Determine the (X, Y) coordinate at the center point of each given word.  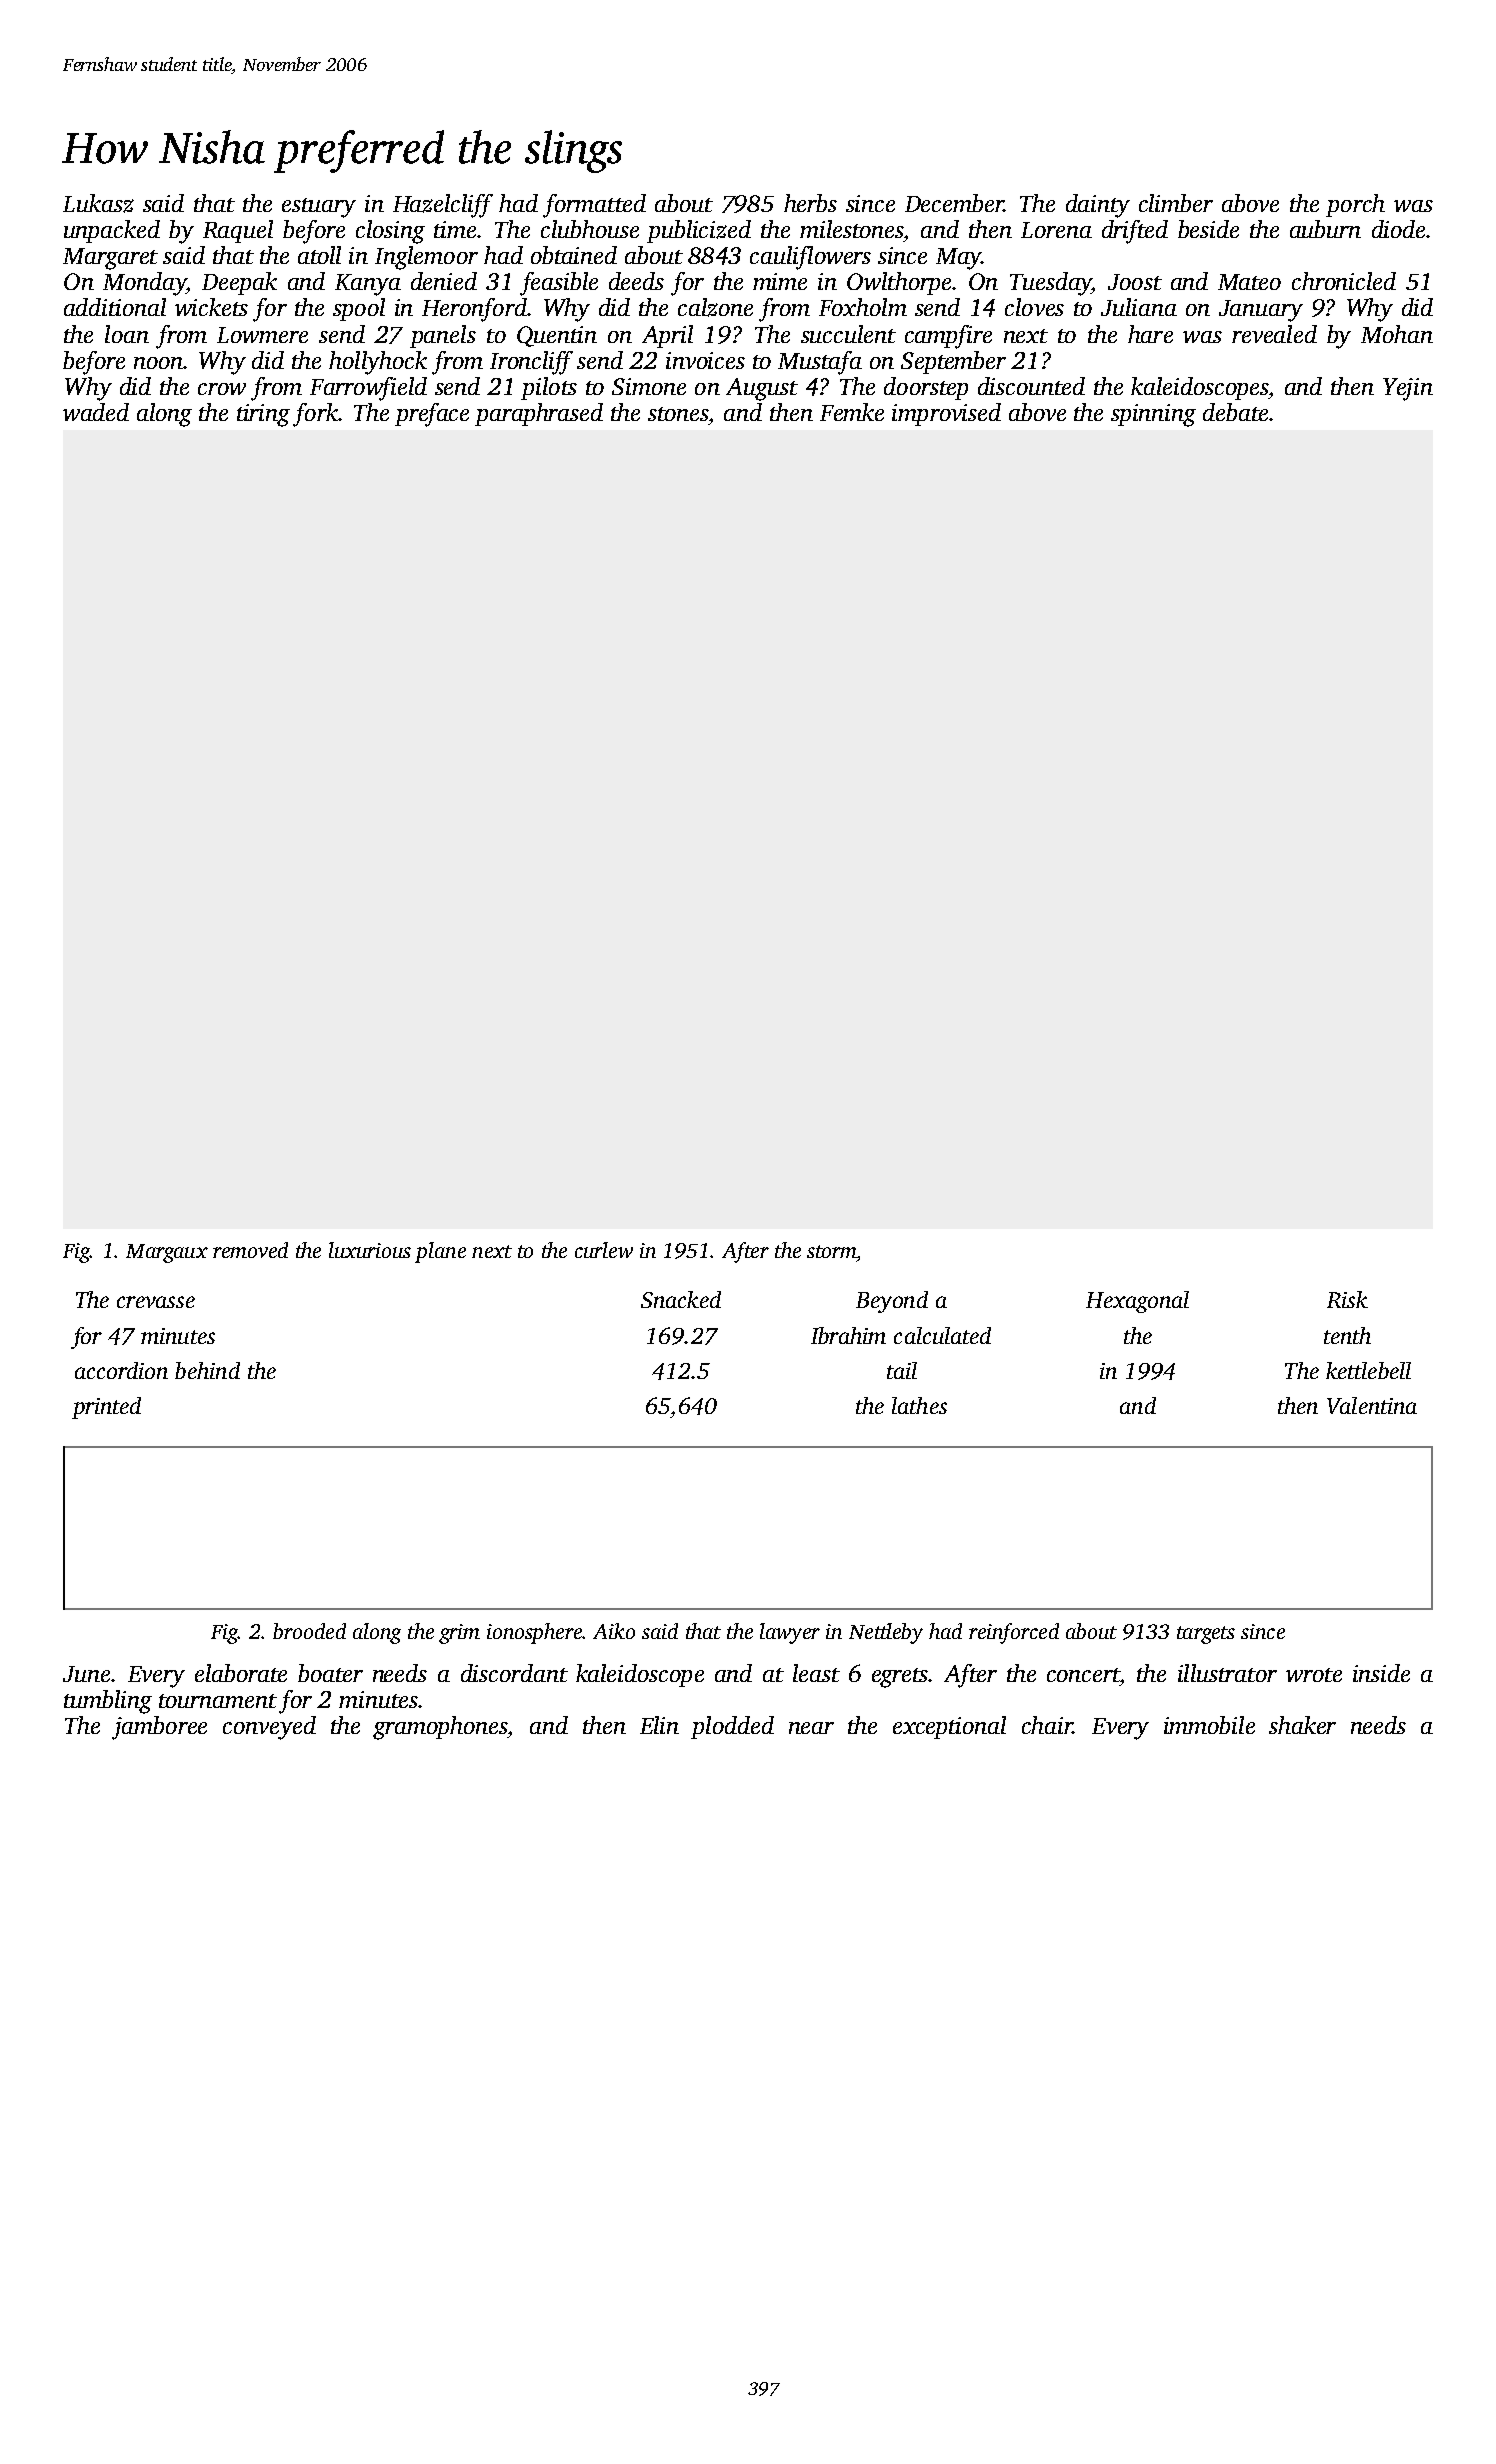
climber (1176, 203)
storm (832, 1251)
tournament (218, 1701)
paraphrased (539, 414)
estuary (319, 208)
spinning (1153, 415)
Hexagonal (1137, 1302)
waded (96, 412)
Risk (1347, 1299)
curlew (604, 1250)
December (954, 203)
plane (440, 1252)
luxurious (370, 1250)
